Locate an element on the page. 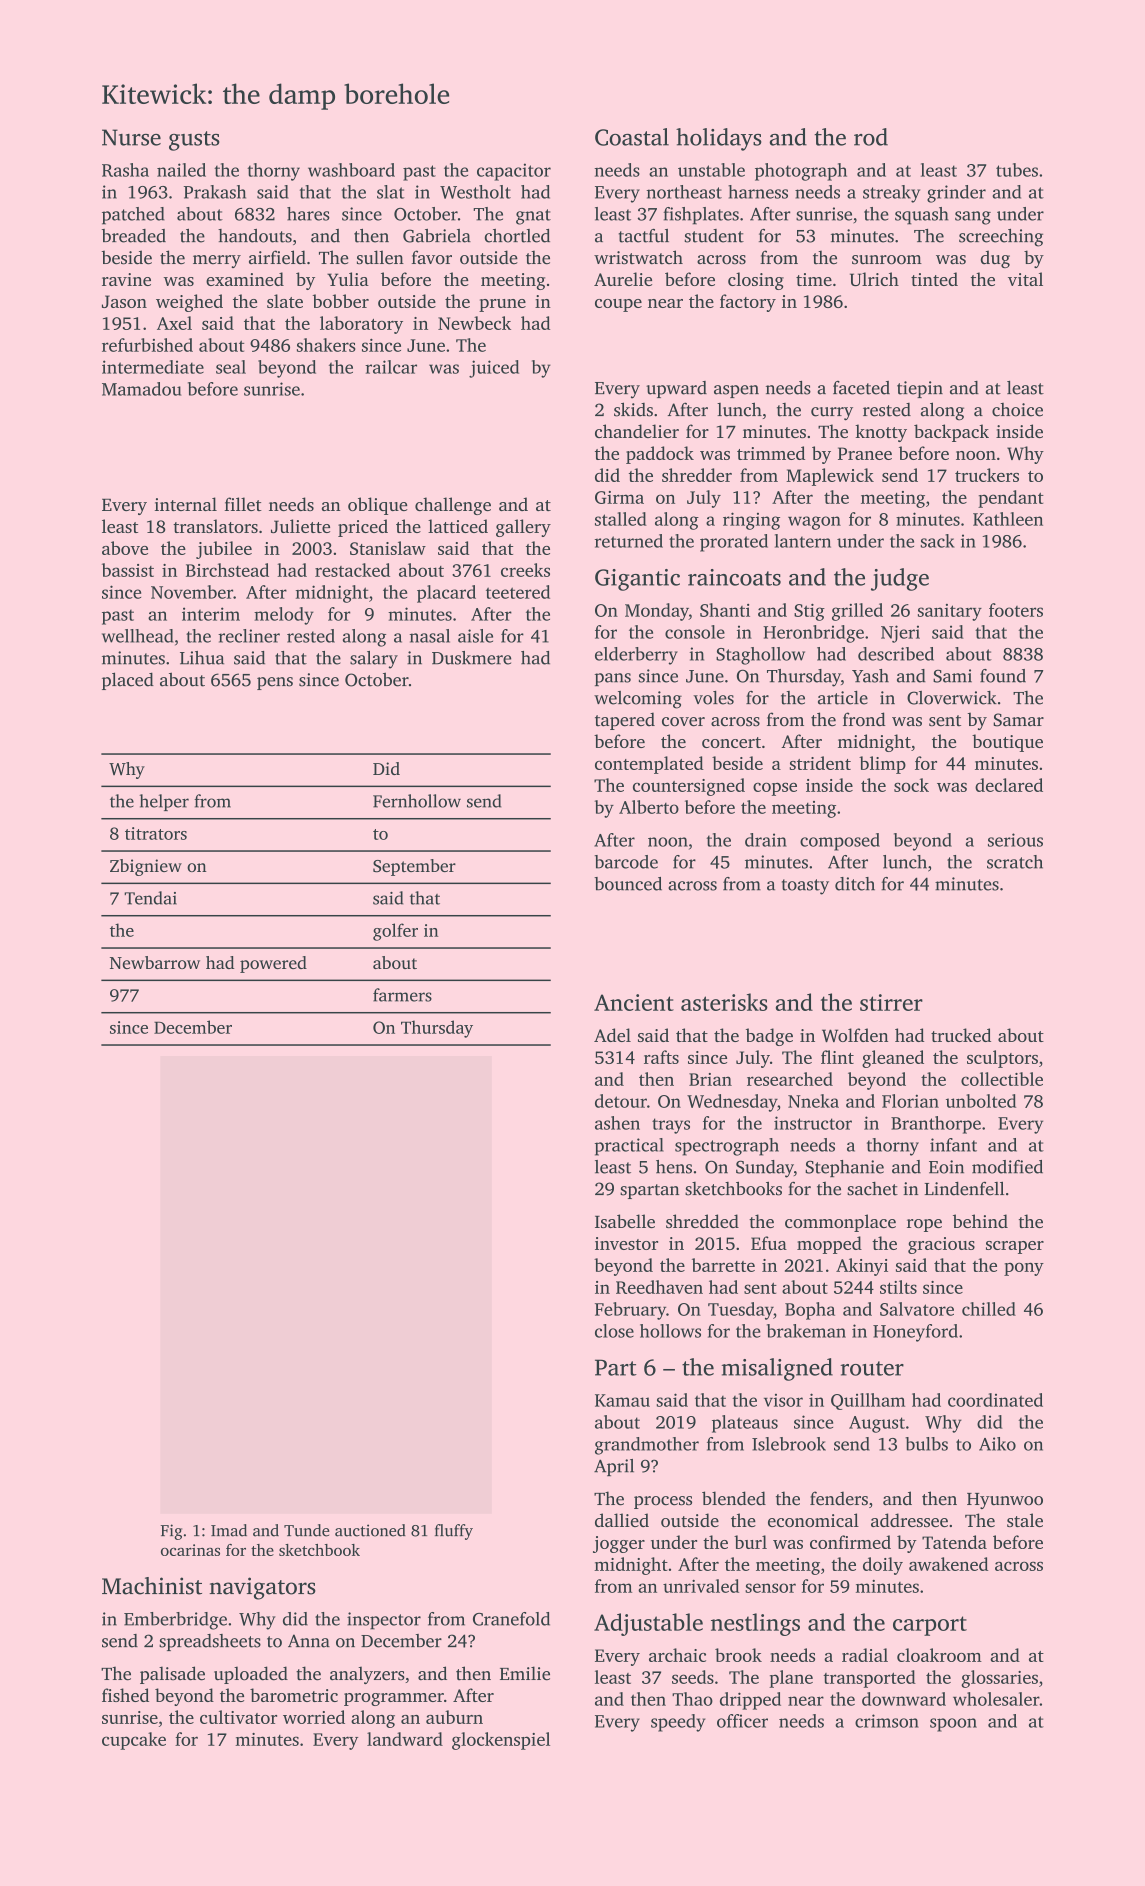 This page has width=1145, height=1886. Fig is located at coordinates (171, 1532).
